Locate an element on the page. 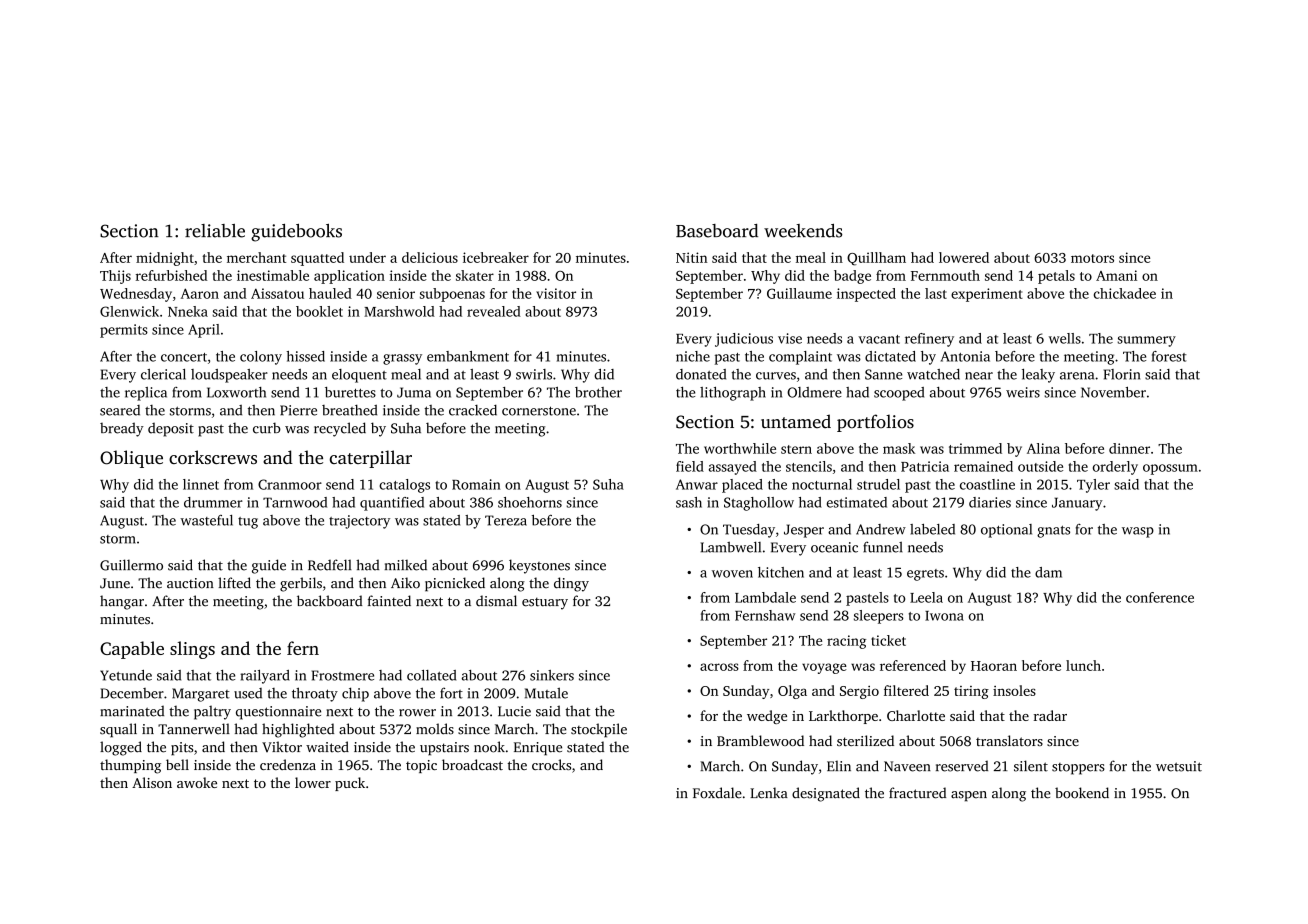 The height and width of the image is (924, 1308). Lambdale is located at coordinates (765, 597).
